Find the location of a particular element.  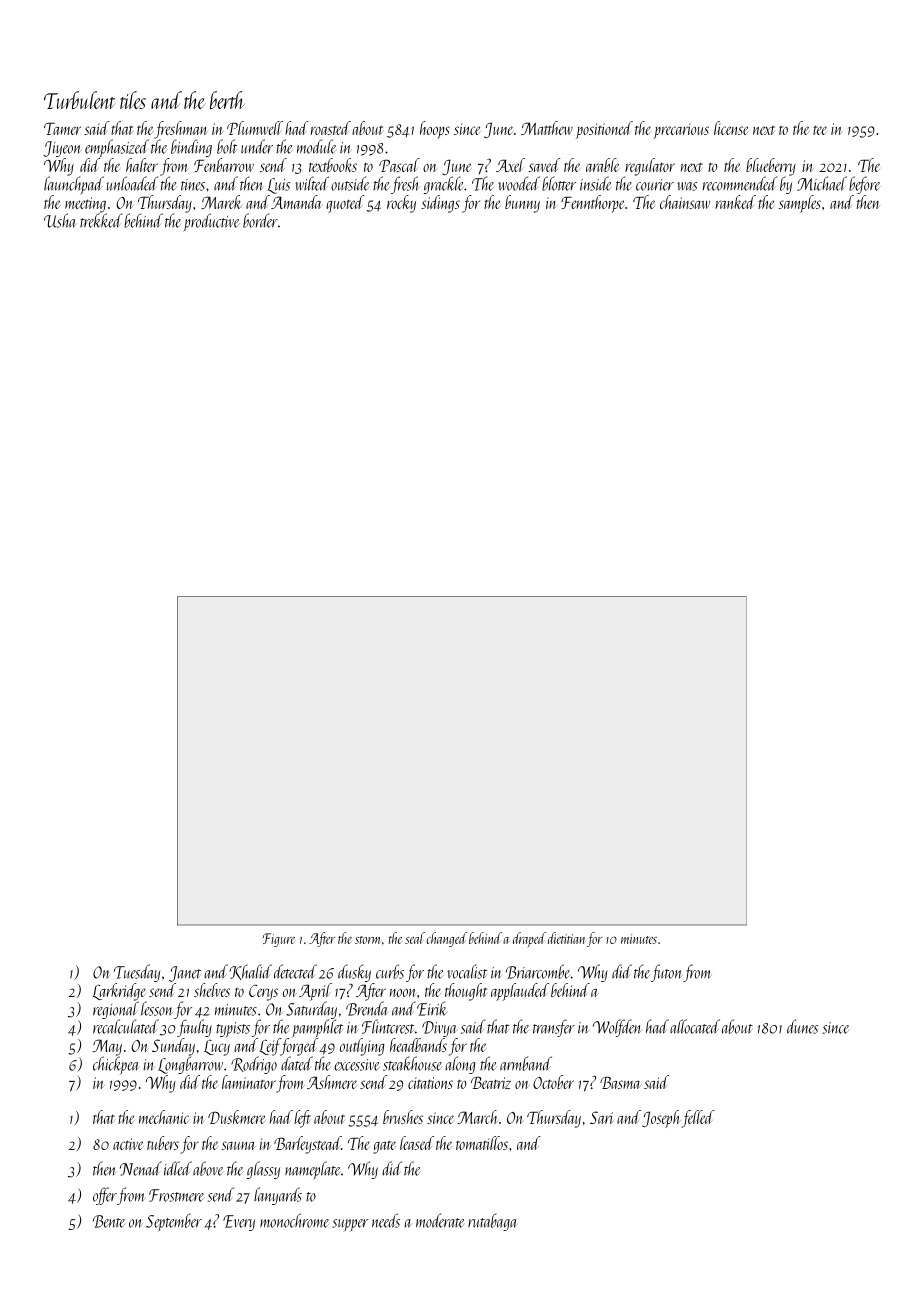

Figure is located at coordinates (279, 940).
